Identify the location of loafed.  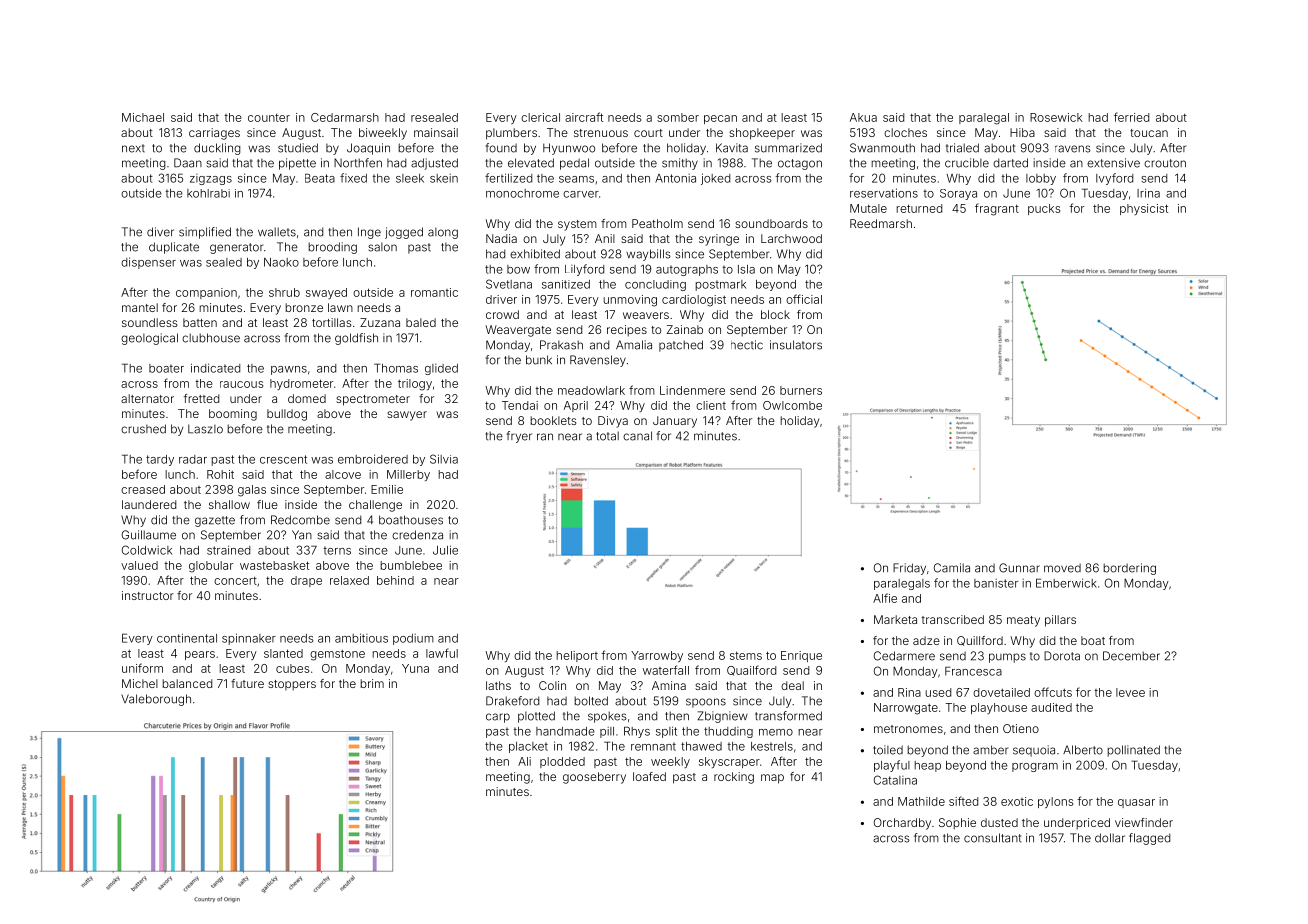
(649, 776).
